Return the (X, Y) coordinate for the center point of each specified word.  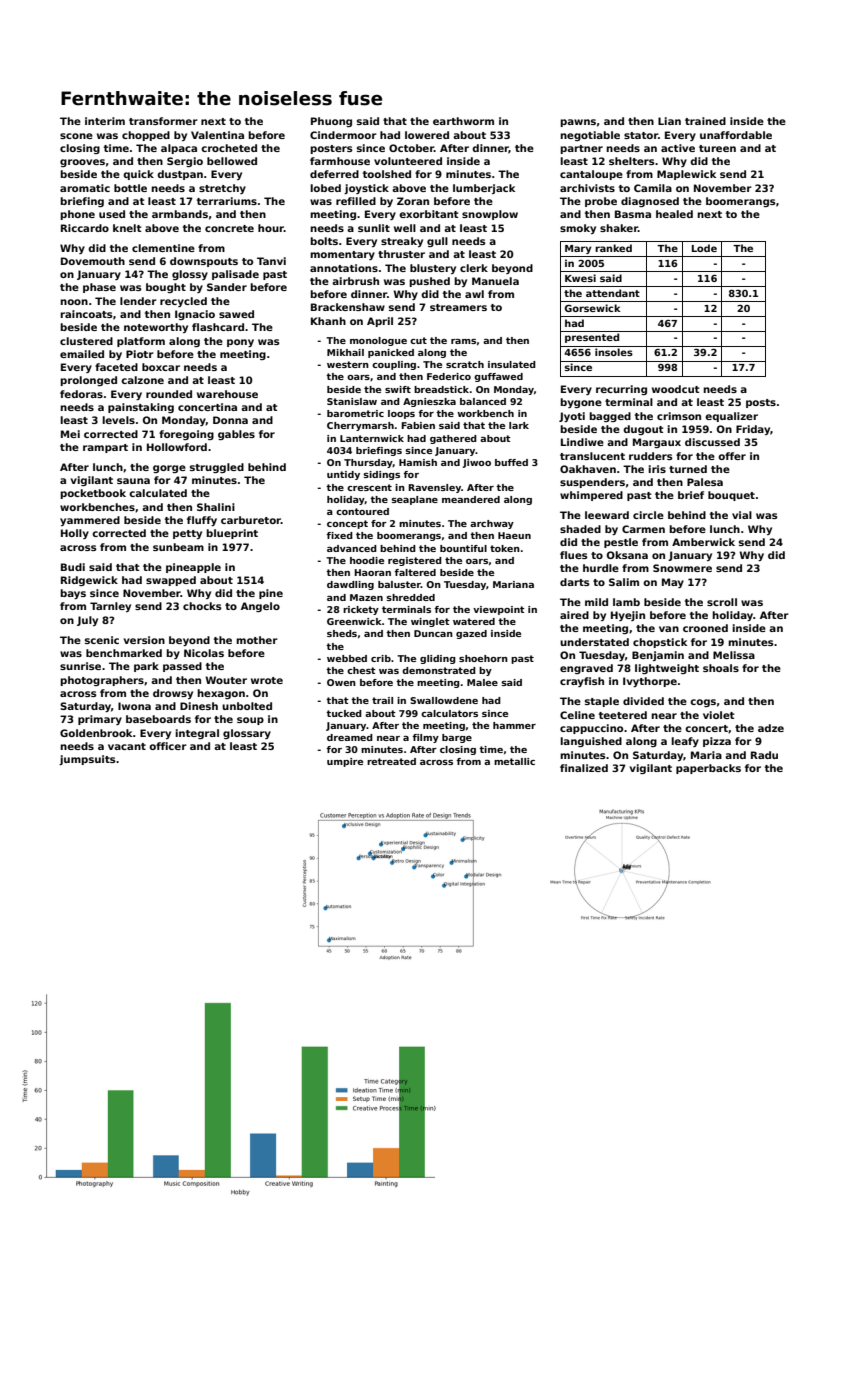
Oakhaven (588, 469)
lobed (325, 188)
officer (168, 746)
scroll (722, 602)
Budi (73, 567)
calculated (158, 493)
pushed (429, 282)
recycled (183, 302)
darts (575, 582)
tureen (717, 148)
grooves (82, 163)
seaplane (414, 500)
